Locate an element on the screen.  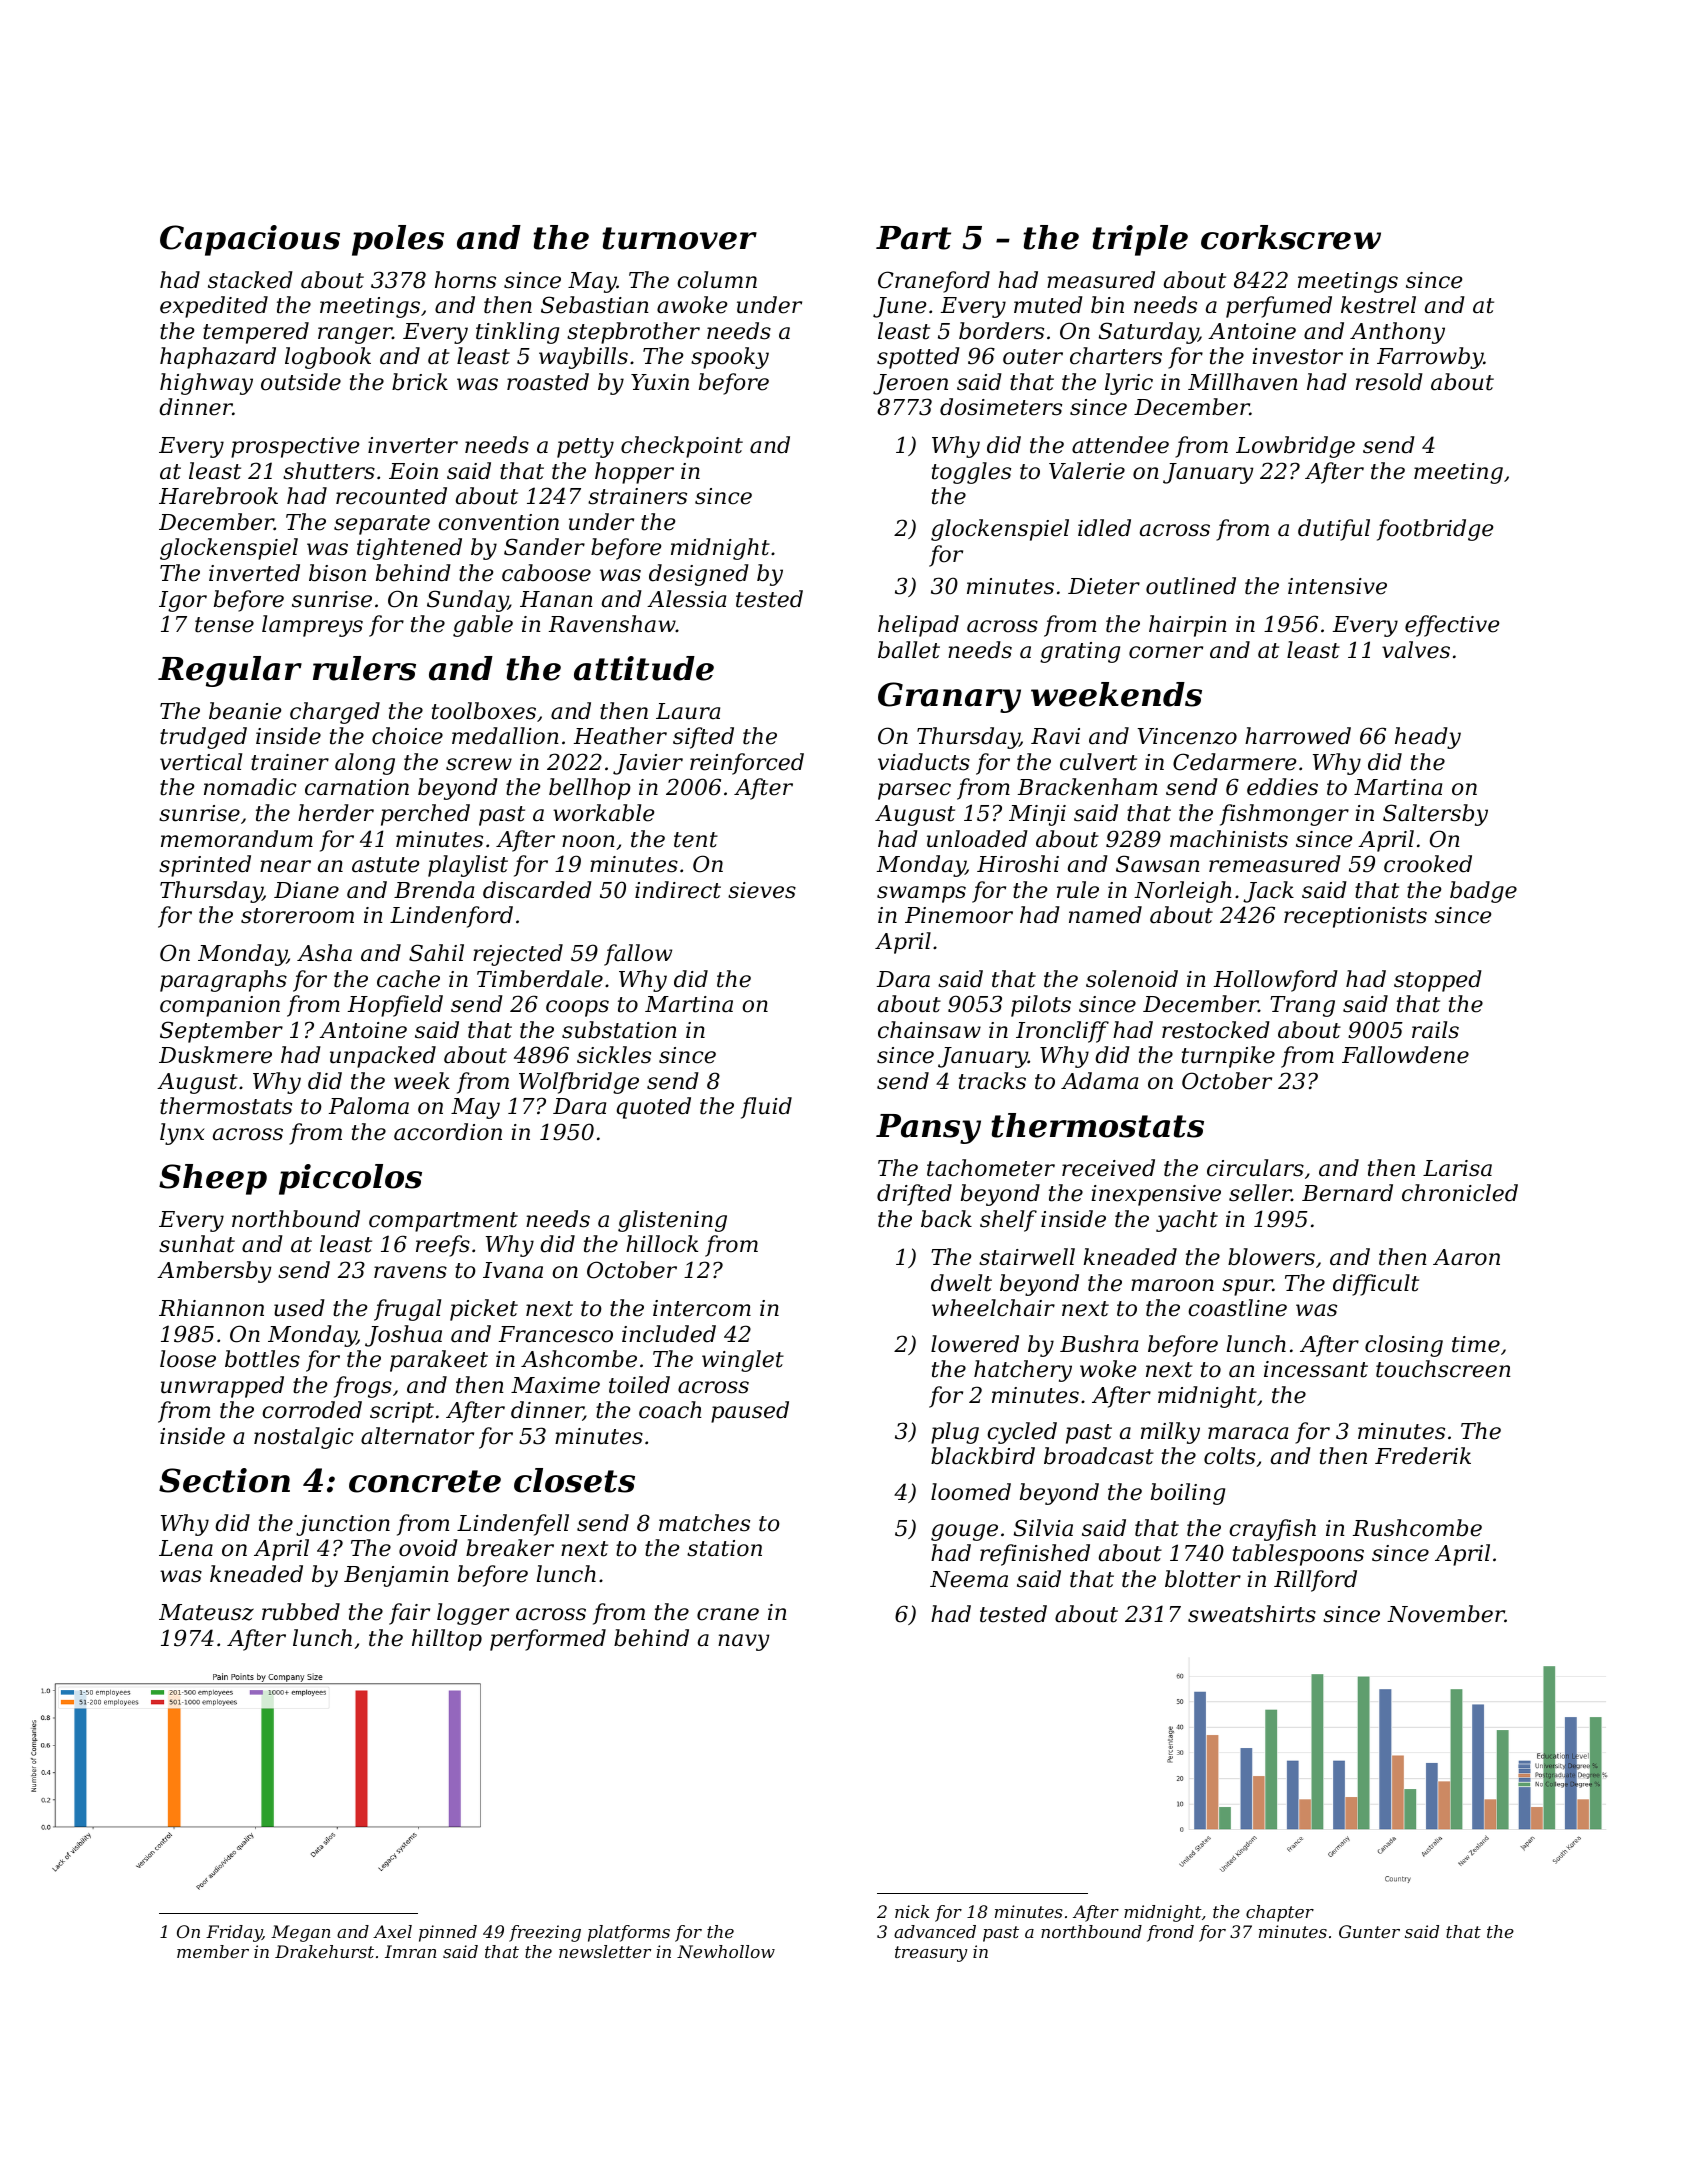
Megan is located at coordinates (300, 1933).
